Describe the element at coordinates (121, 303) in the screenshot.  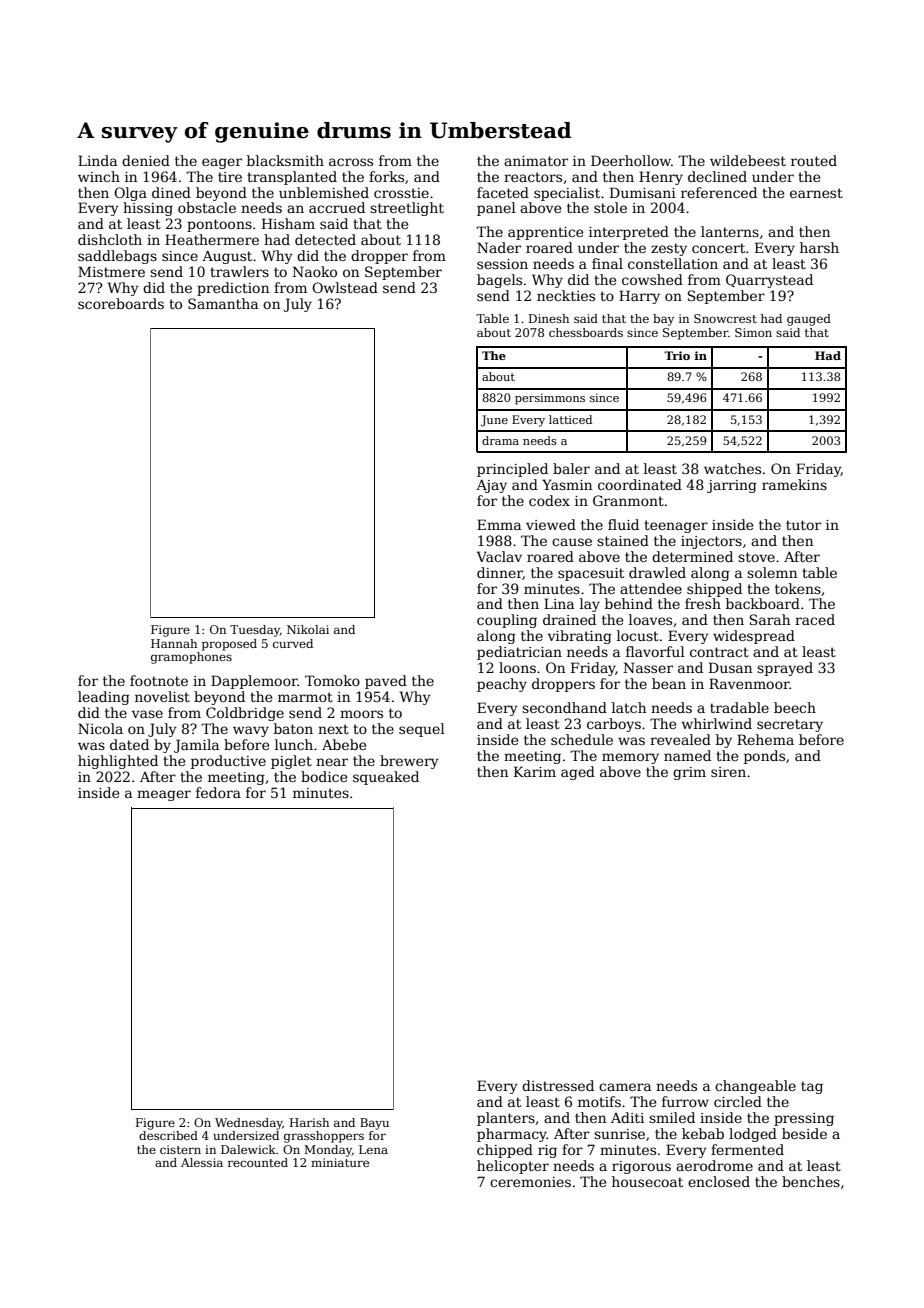
I see `scoreboards` at that location.
